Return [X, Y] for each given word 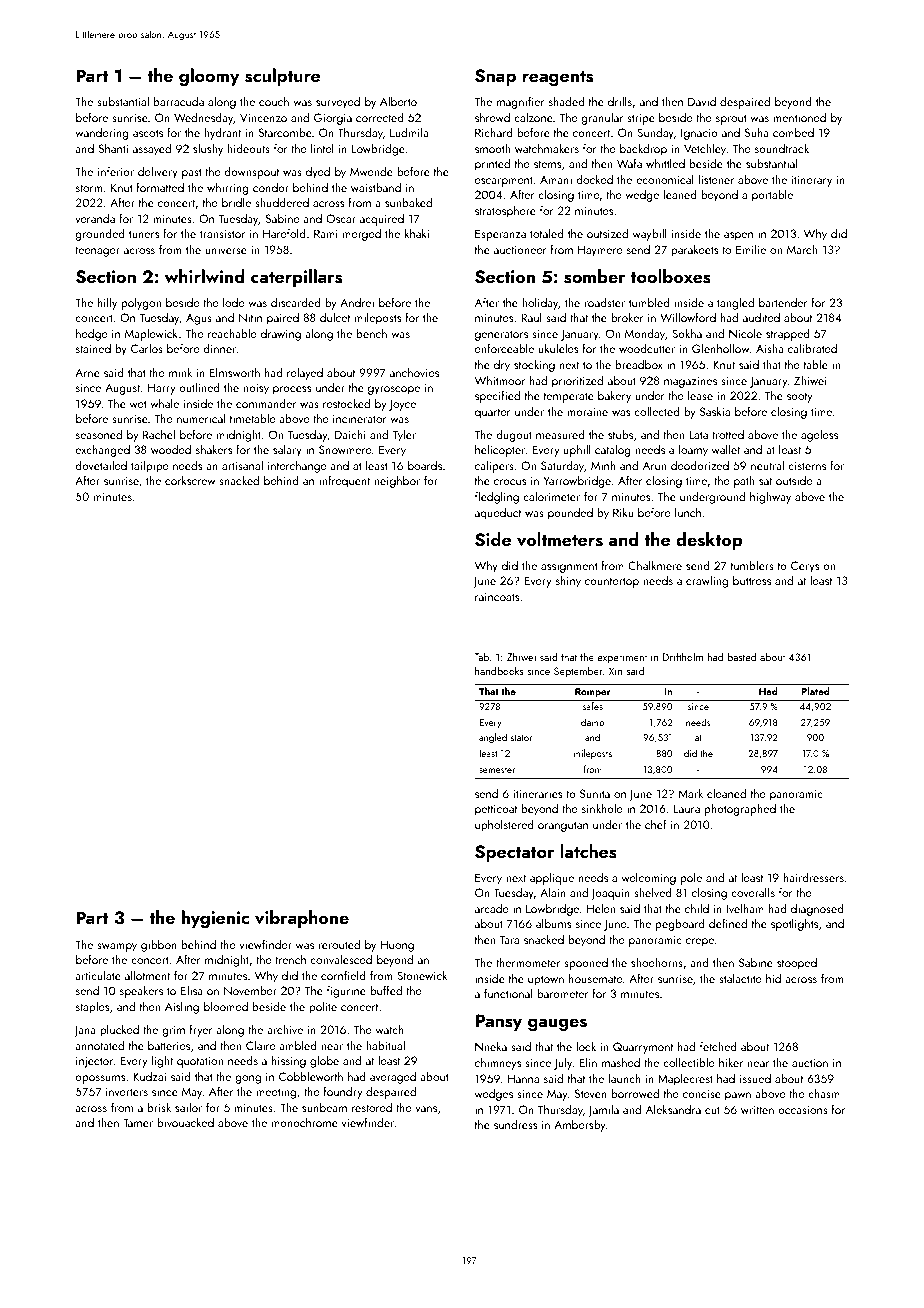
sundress [515, 1124]
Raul [531, 317]
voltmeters [560, 539]
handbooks [499, 670]
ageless [819, 436]
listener [716, 179]
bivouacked [185, 1122]
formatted [160, 187]
